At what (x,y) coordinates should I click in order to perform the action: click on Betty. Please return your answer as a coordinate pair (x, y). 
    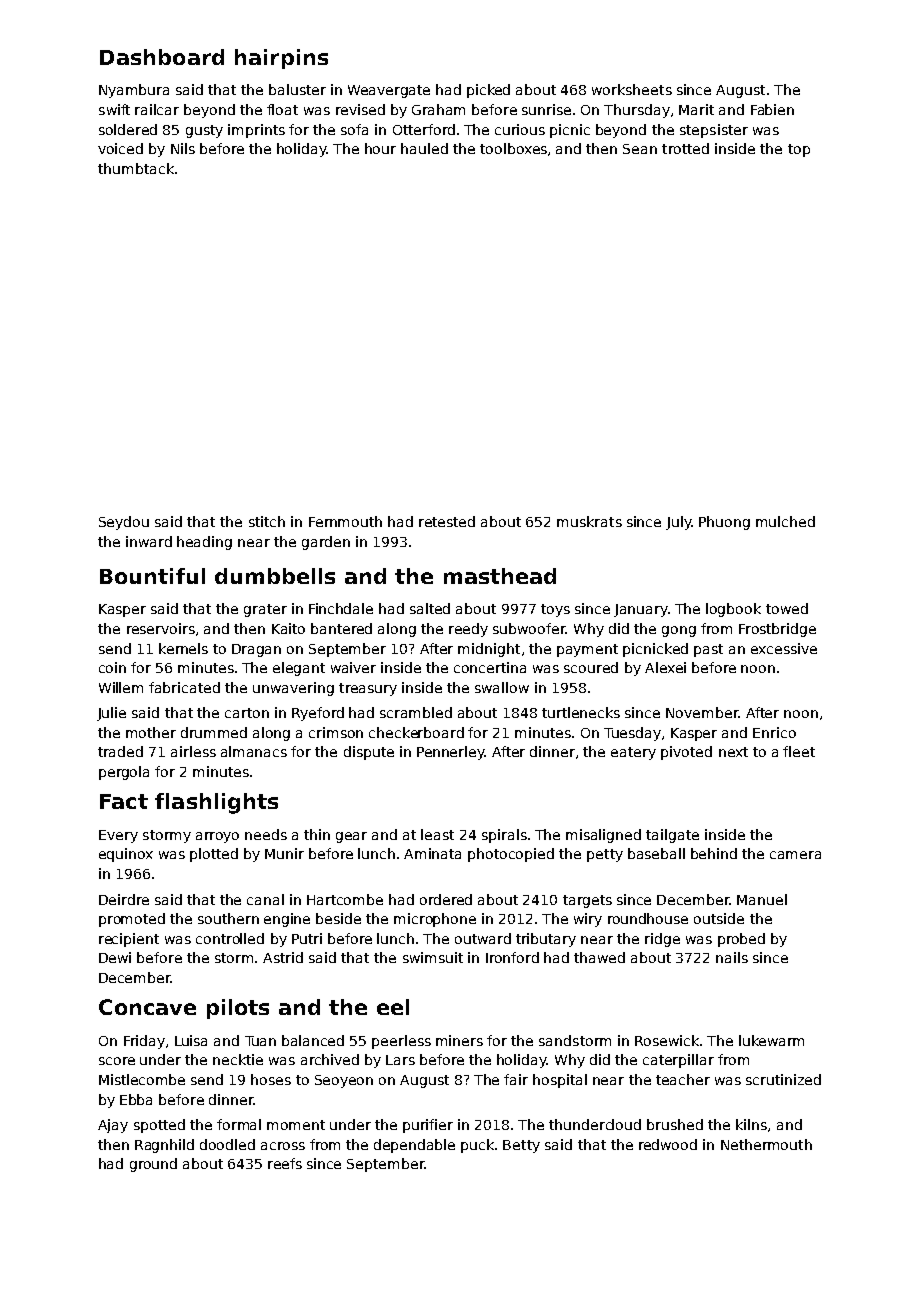
    Looking at the image, I should click on (521, 1146).
